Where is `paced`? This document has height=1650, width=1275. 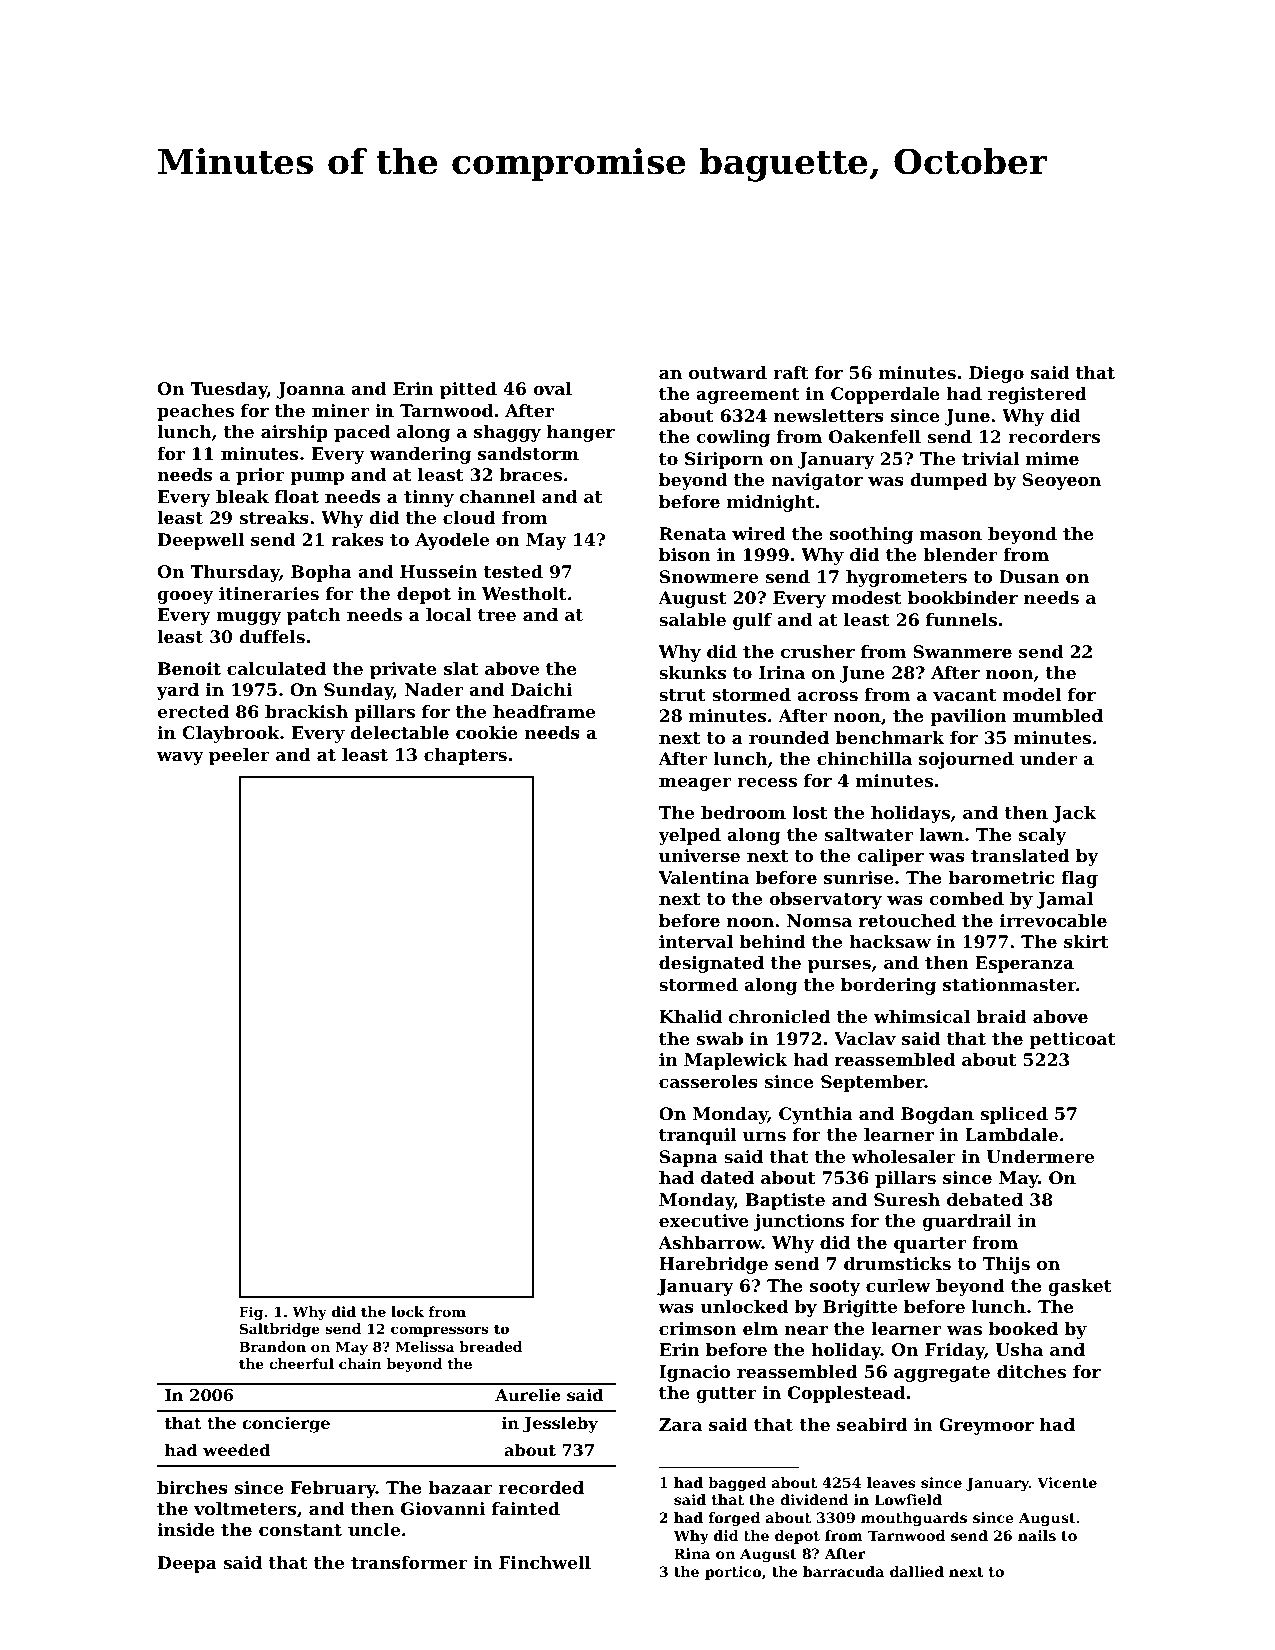
paced is located at coordinates (362, 433).
